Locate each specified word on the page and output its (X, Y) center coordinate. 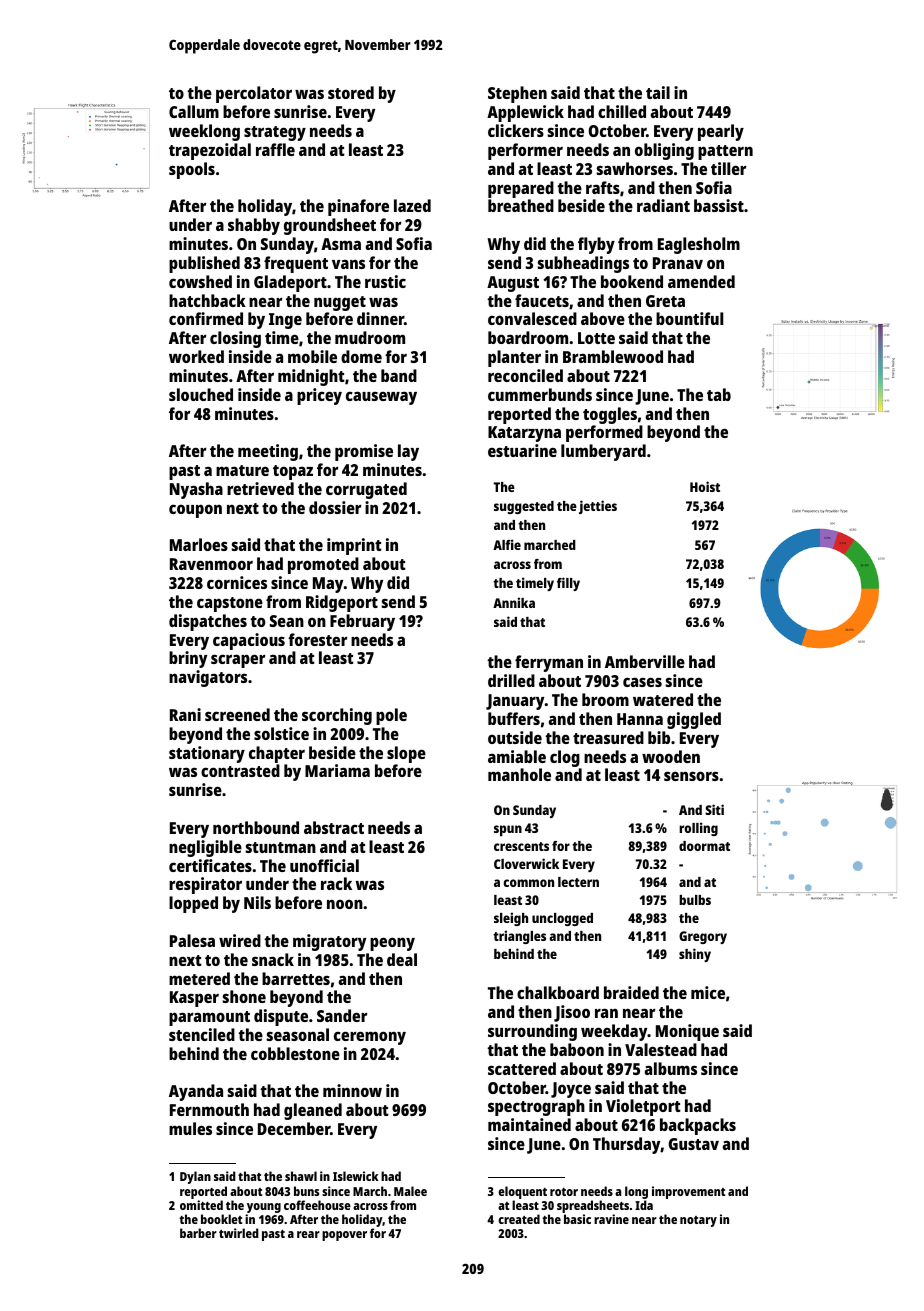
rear (308, 1234)
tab (719, 394)
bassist (719, 205)
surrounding (532, 1032)
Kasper (194, 999)
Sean (287, 621)
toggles (610, 415)
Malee (410, 1191)
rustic (385, 281)
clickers (516, 130)
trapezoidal (210, 151)
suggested (524, 507)
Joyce (571, 1090)
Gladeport (290, 283)
